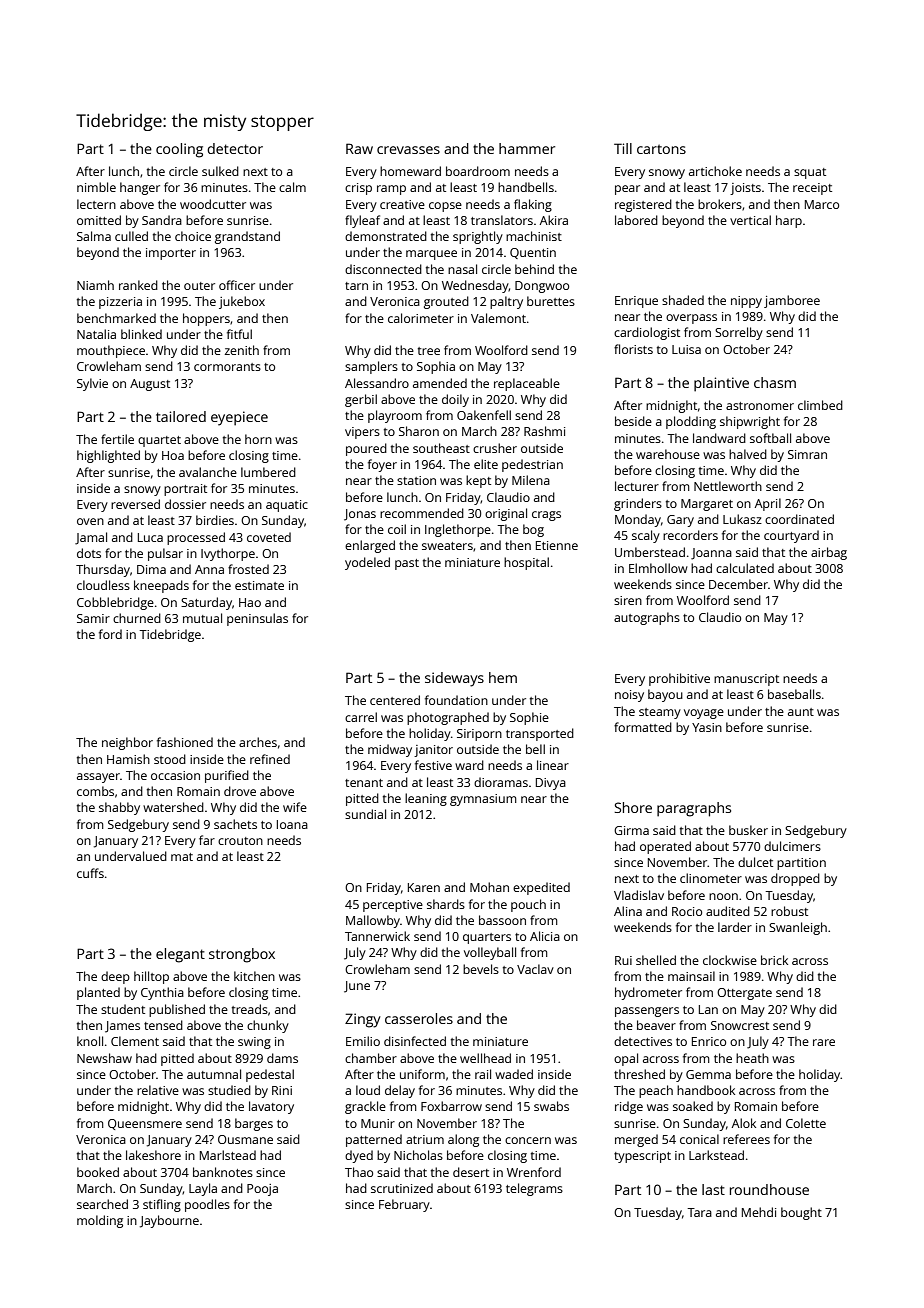  I want to click on cardiologist, so click(647, 333).
